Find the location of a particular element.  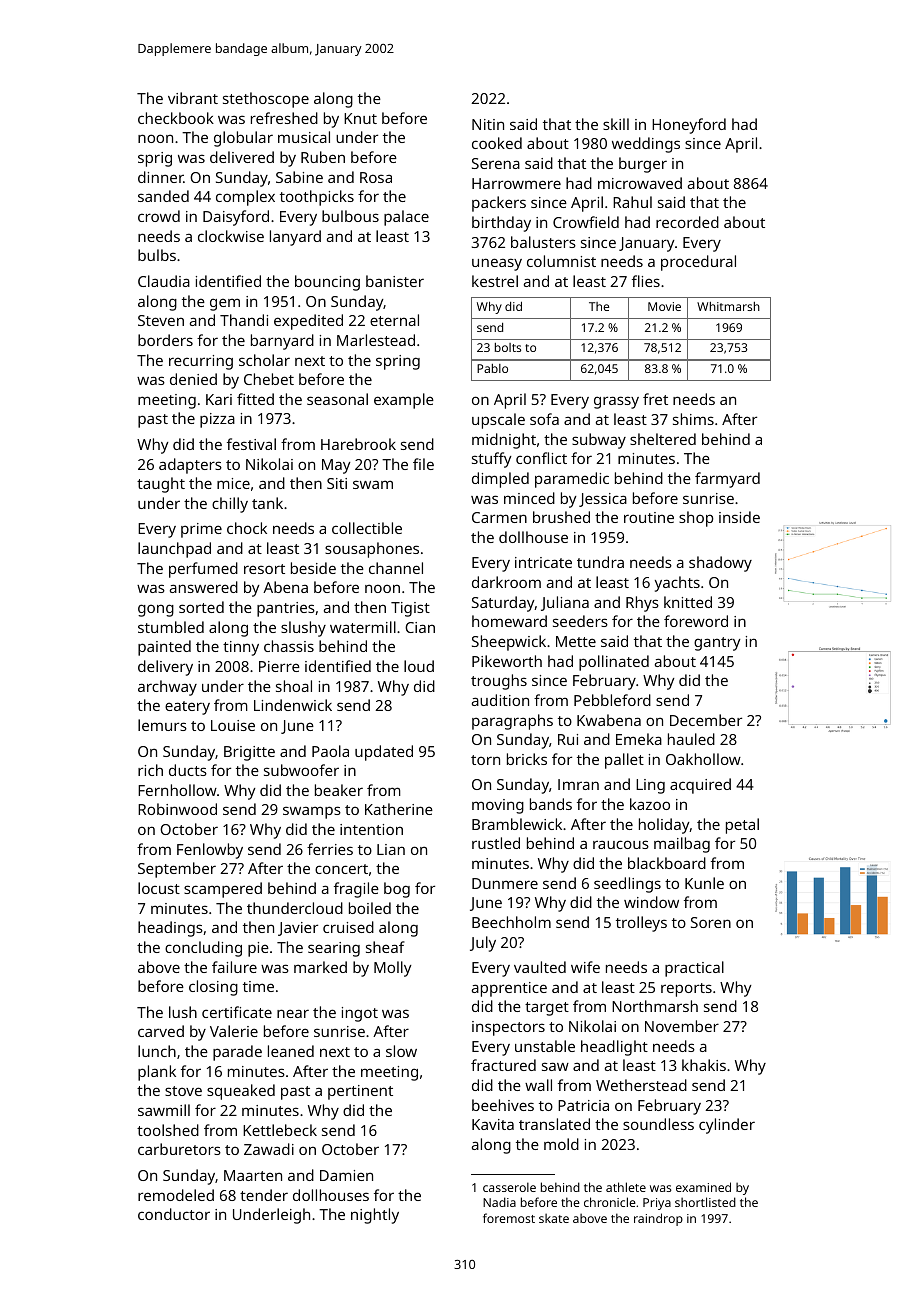

Harebrook is located at coordinates (358, 444).
